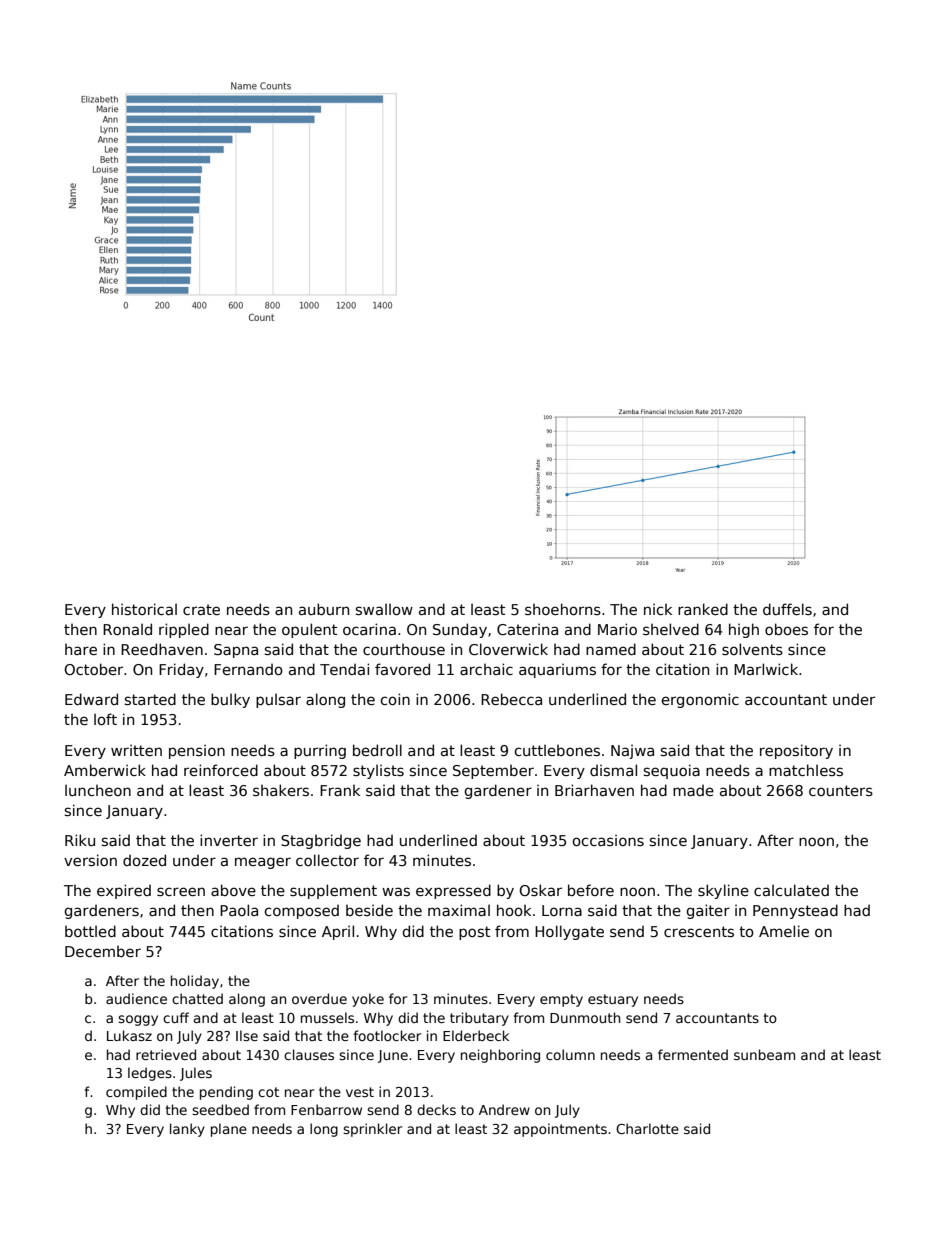 The width and height of the screenshot is (952, 1233). What do you see at coordinates (500, 1056) in the screenshot?
I see `neighboring` at bounding box center [500, 1056].
